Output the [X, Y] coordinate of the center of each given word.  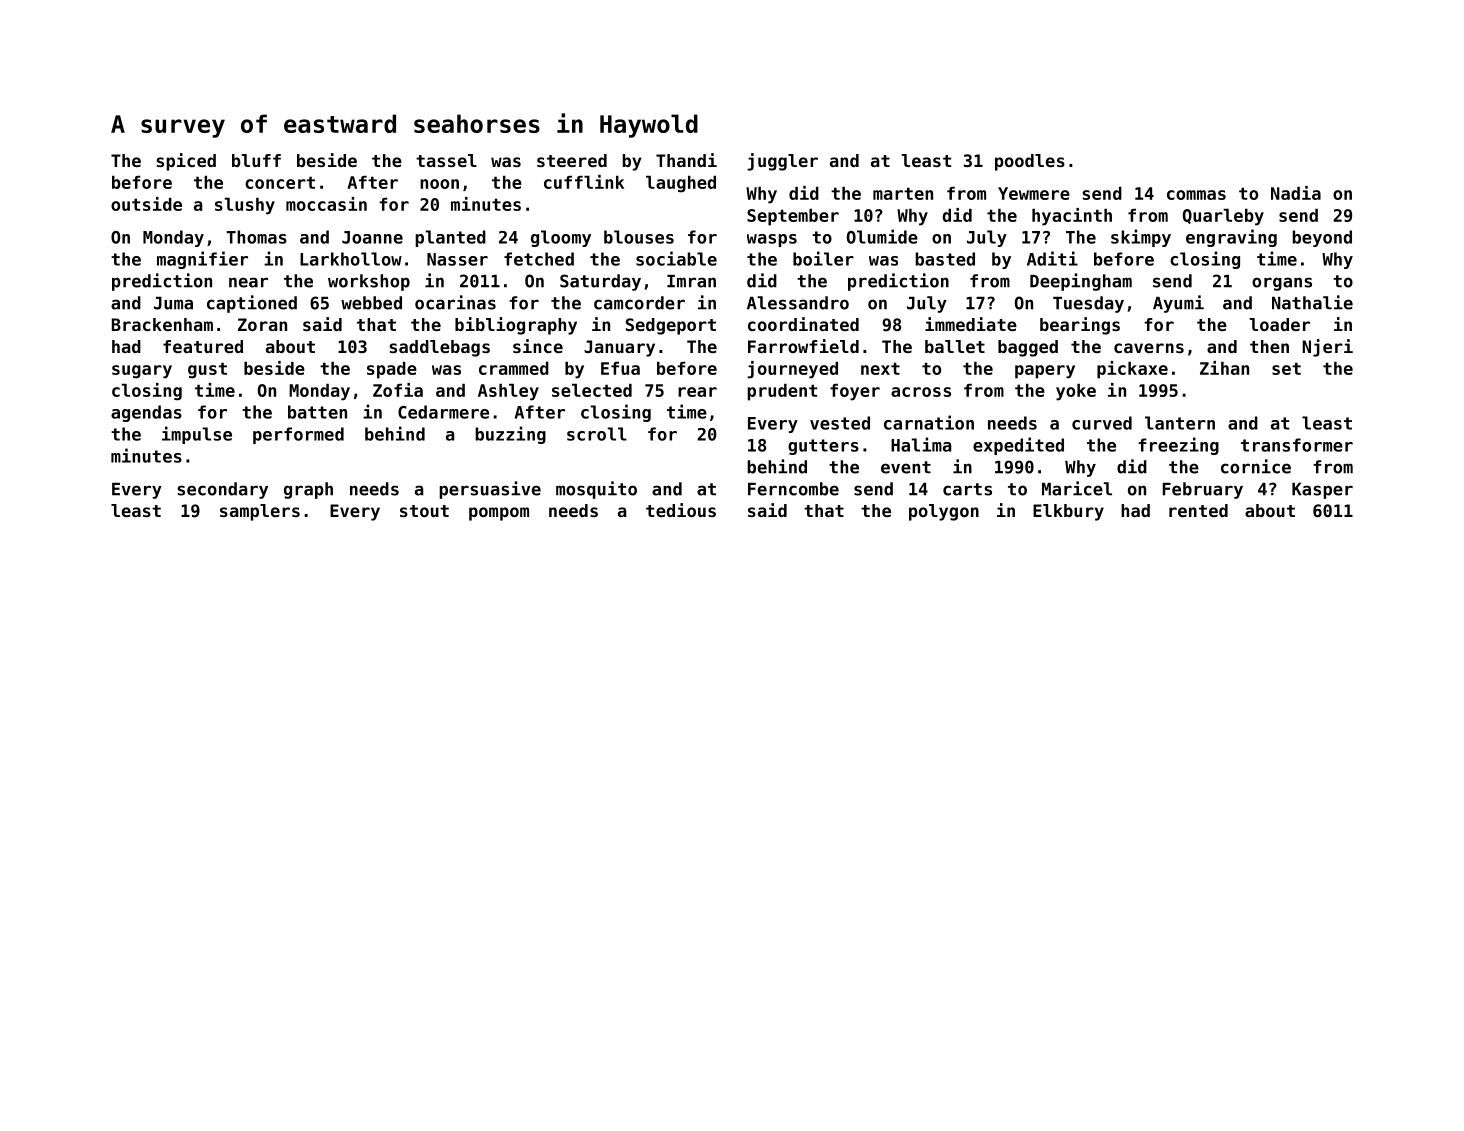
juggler [782, 162]
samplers [260, 512]
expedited [1018, 446]
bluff [256, 160]
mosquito [596, 490]
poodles [1030, 162]
